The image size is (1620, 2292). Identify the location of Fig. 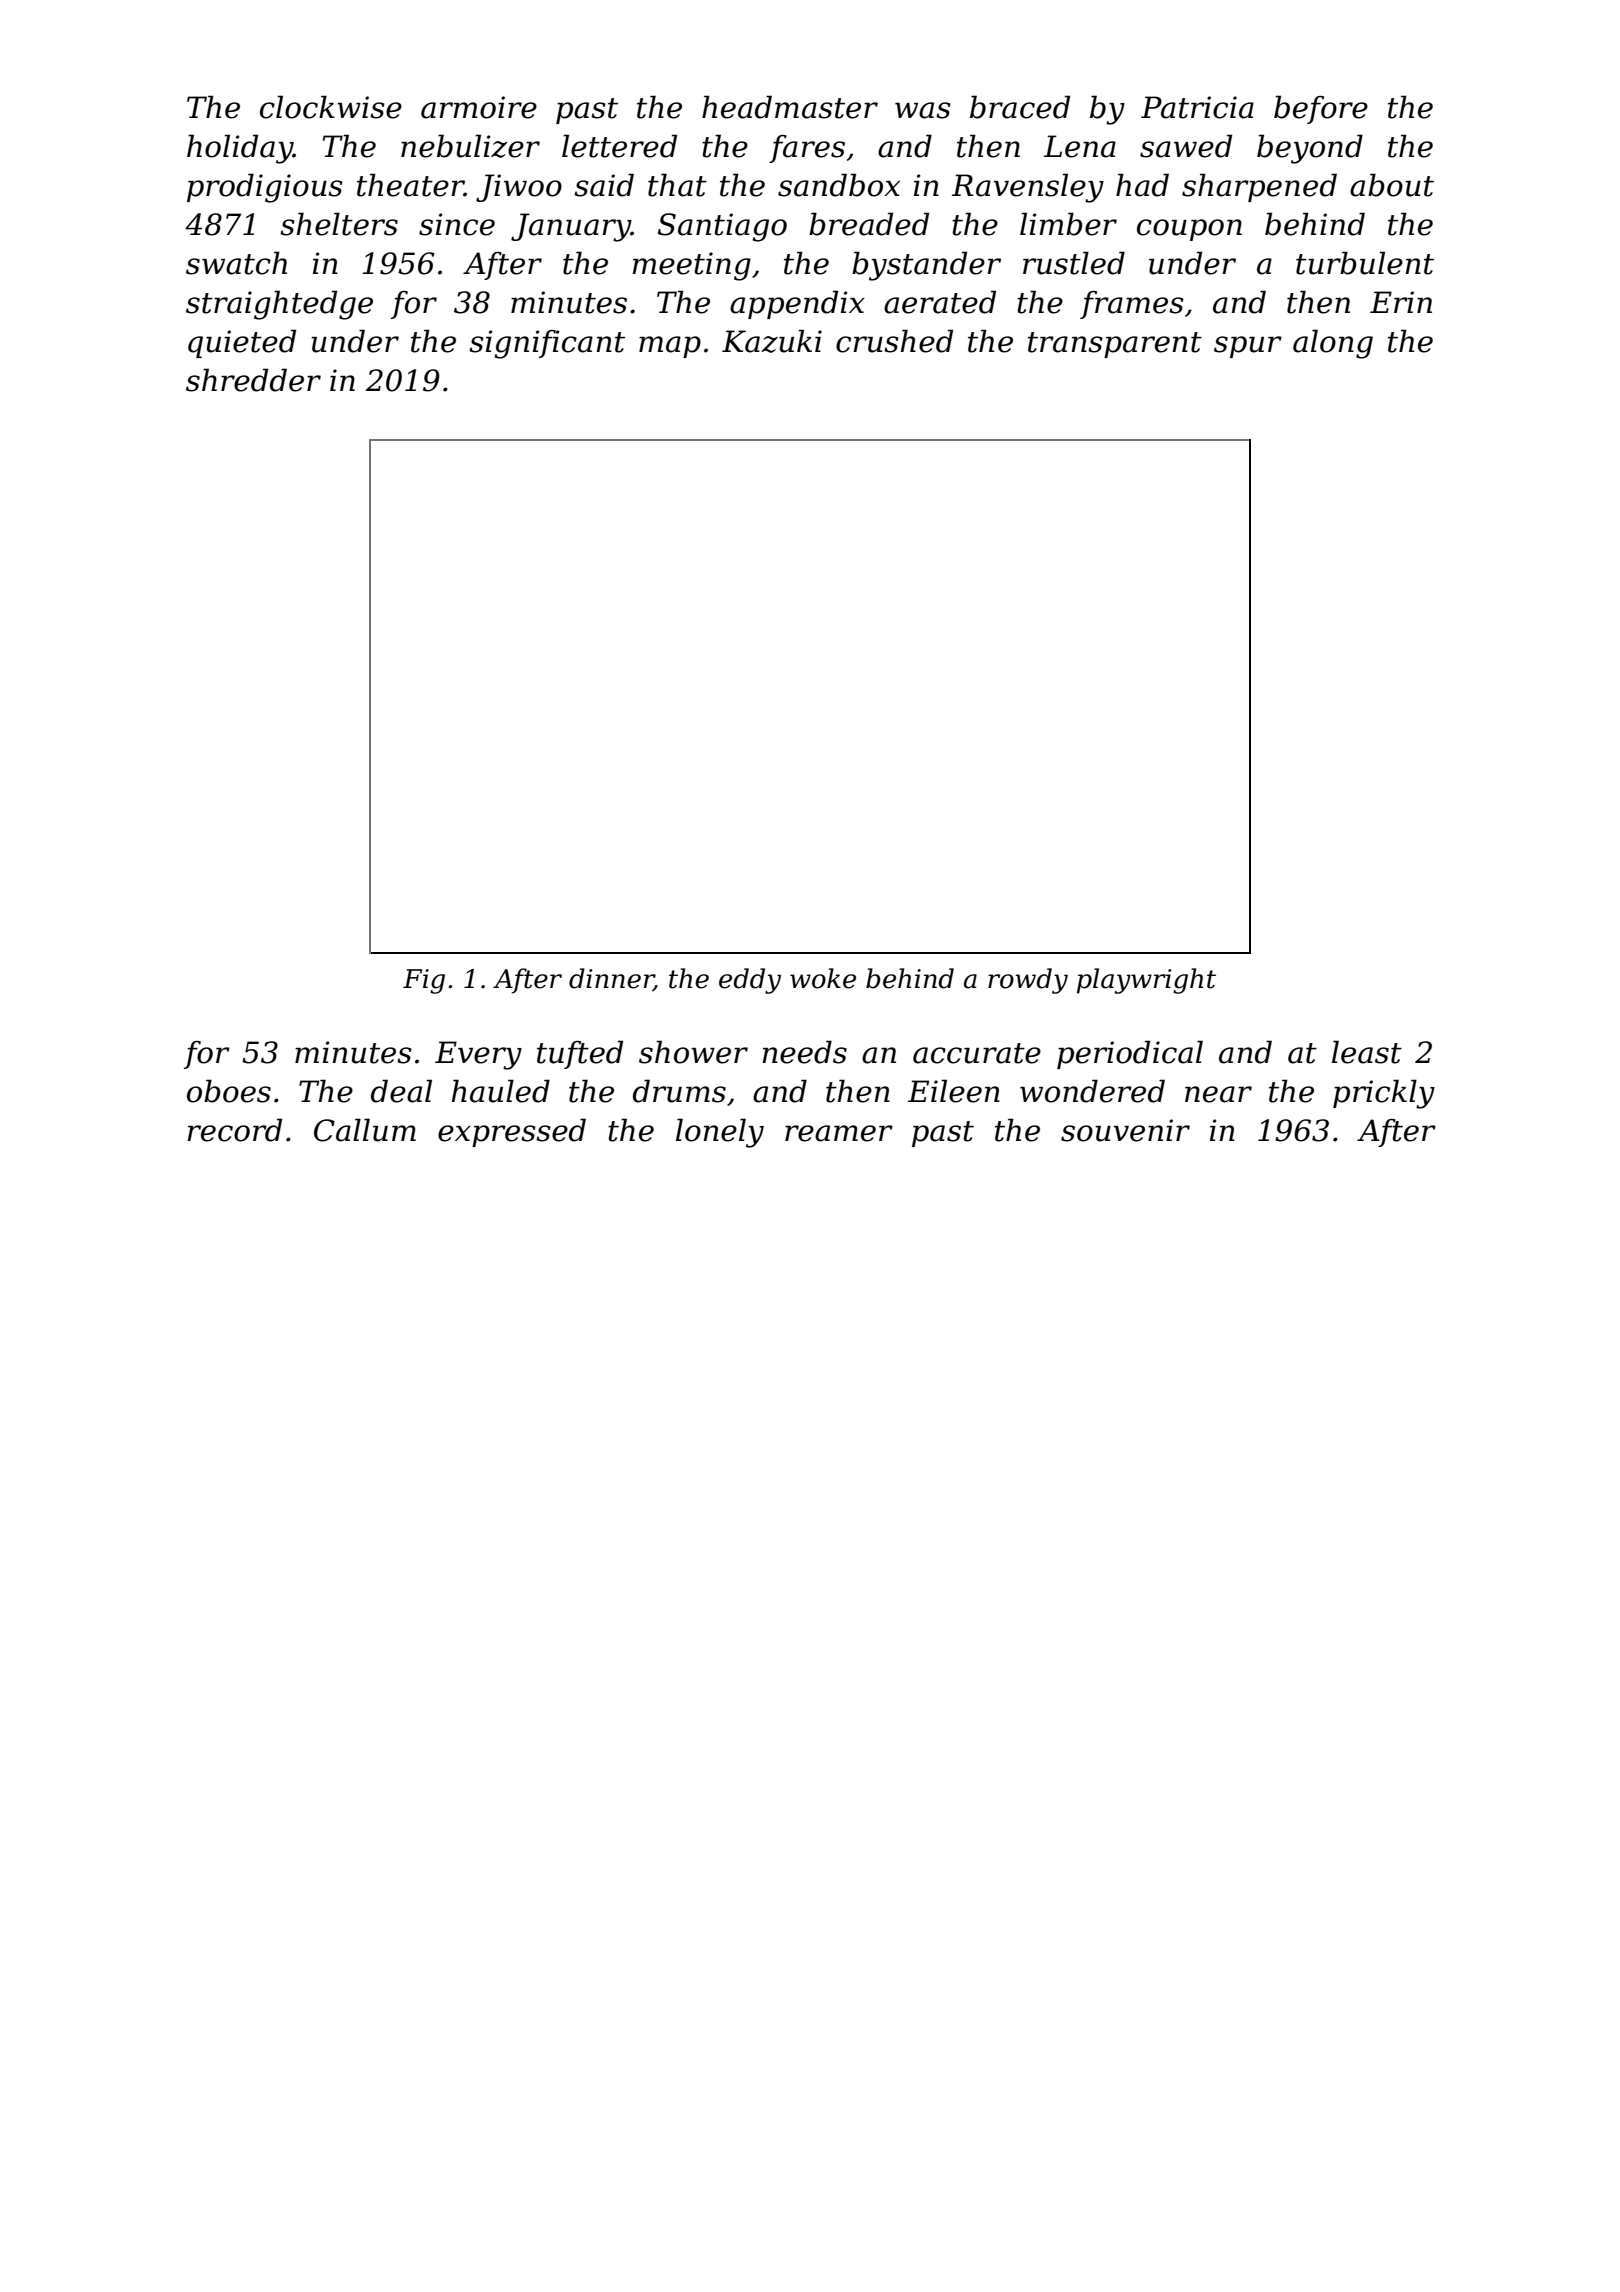
(424, 981).
